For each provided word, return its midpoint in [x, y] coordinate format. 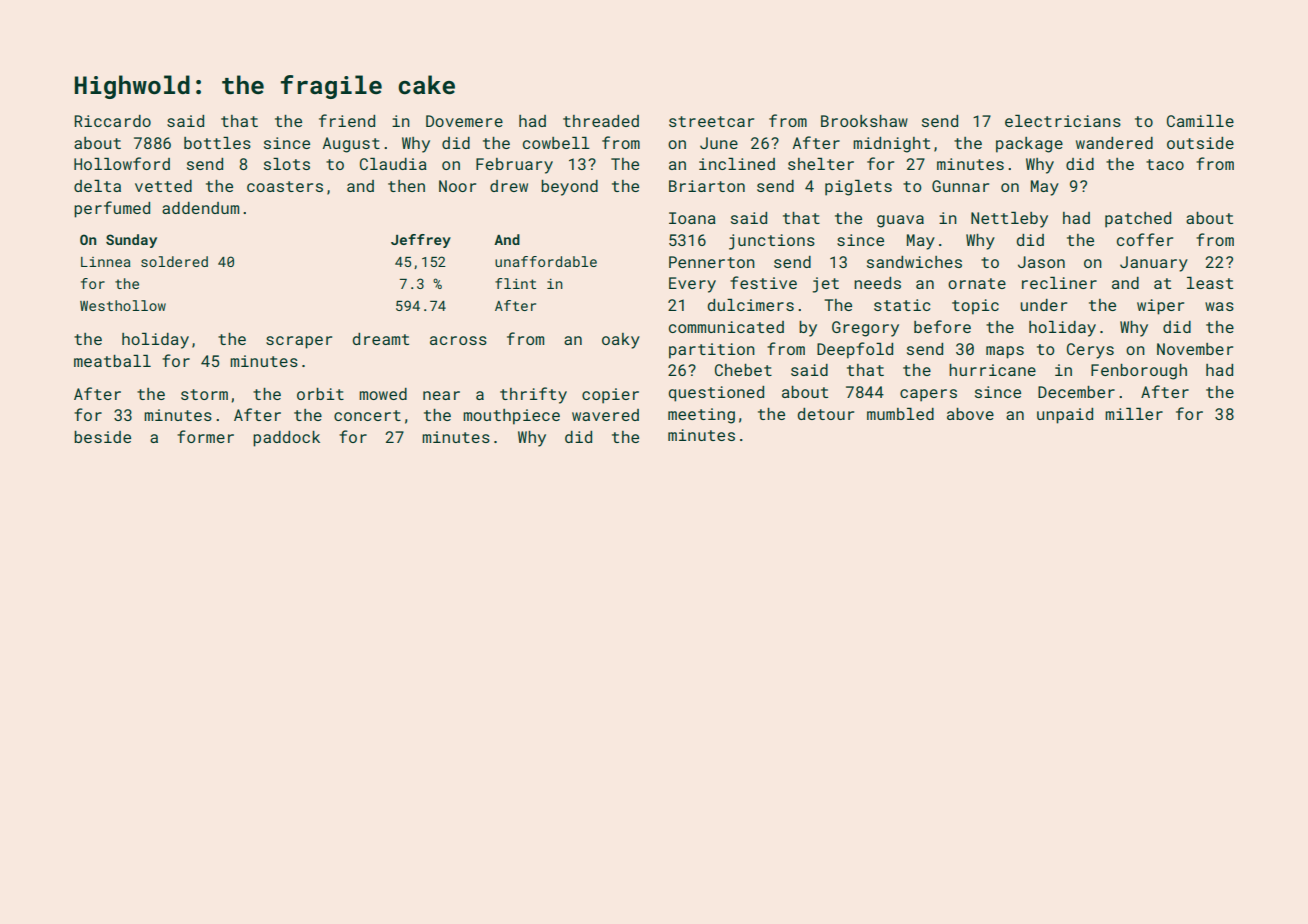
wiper [1160, 307]
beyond [569, 188]
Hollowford [122, 163]
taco [1165, 164]
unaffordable [546, 261]
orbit [320, 394]
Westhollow [123, 305]
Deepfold [855, 350]
